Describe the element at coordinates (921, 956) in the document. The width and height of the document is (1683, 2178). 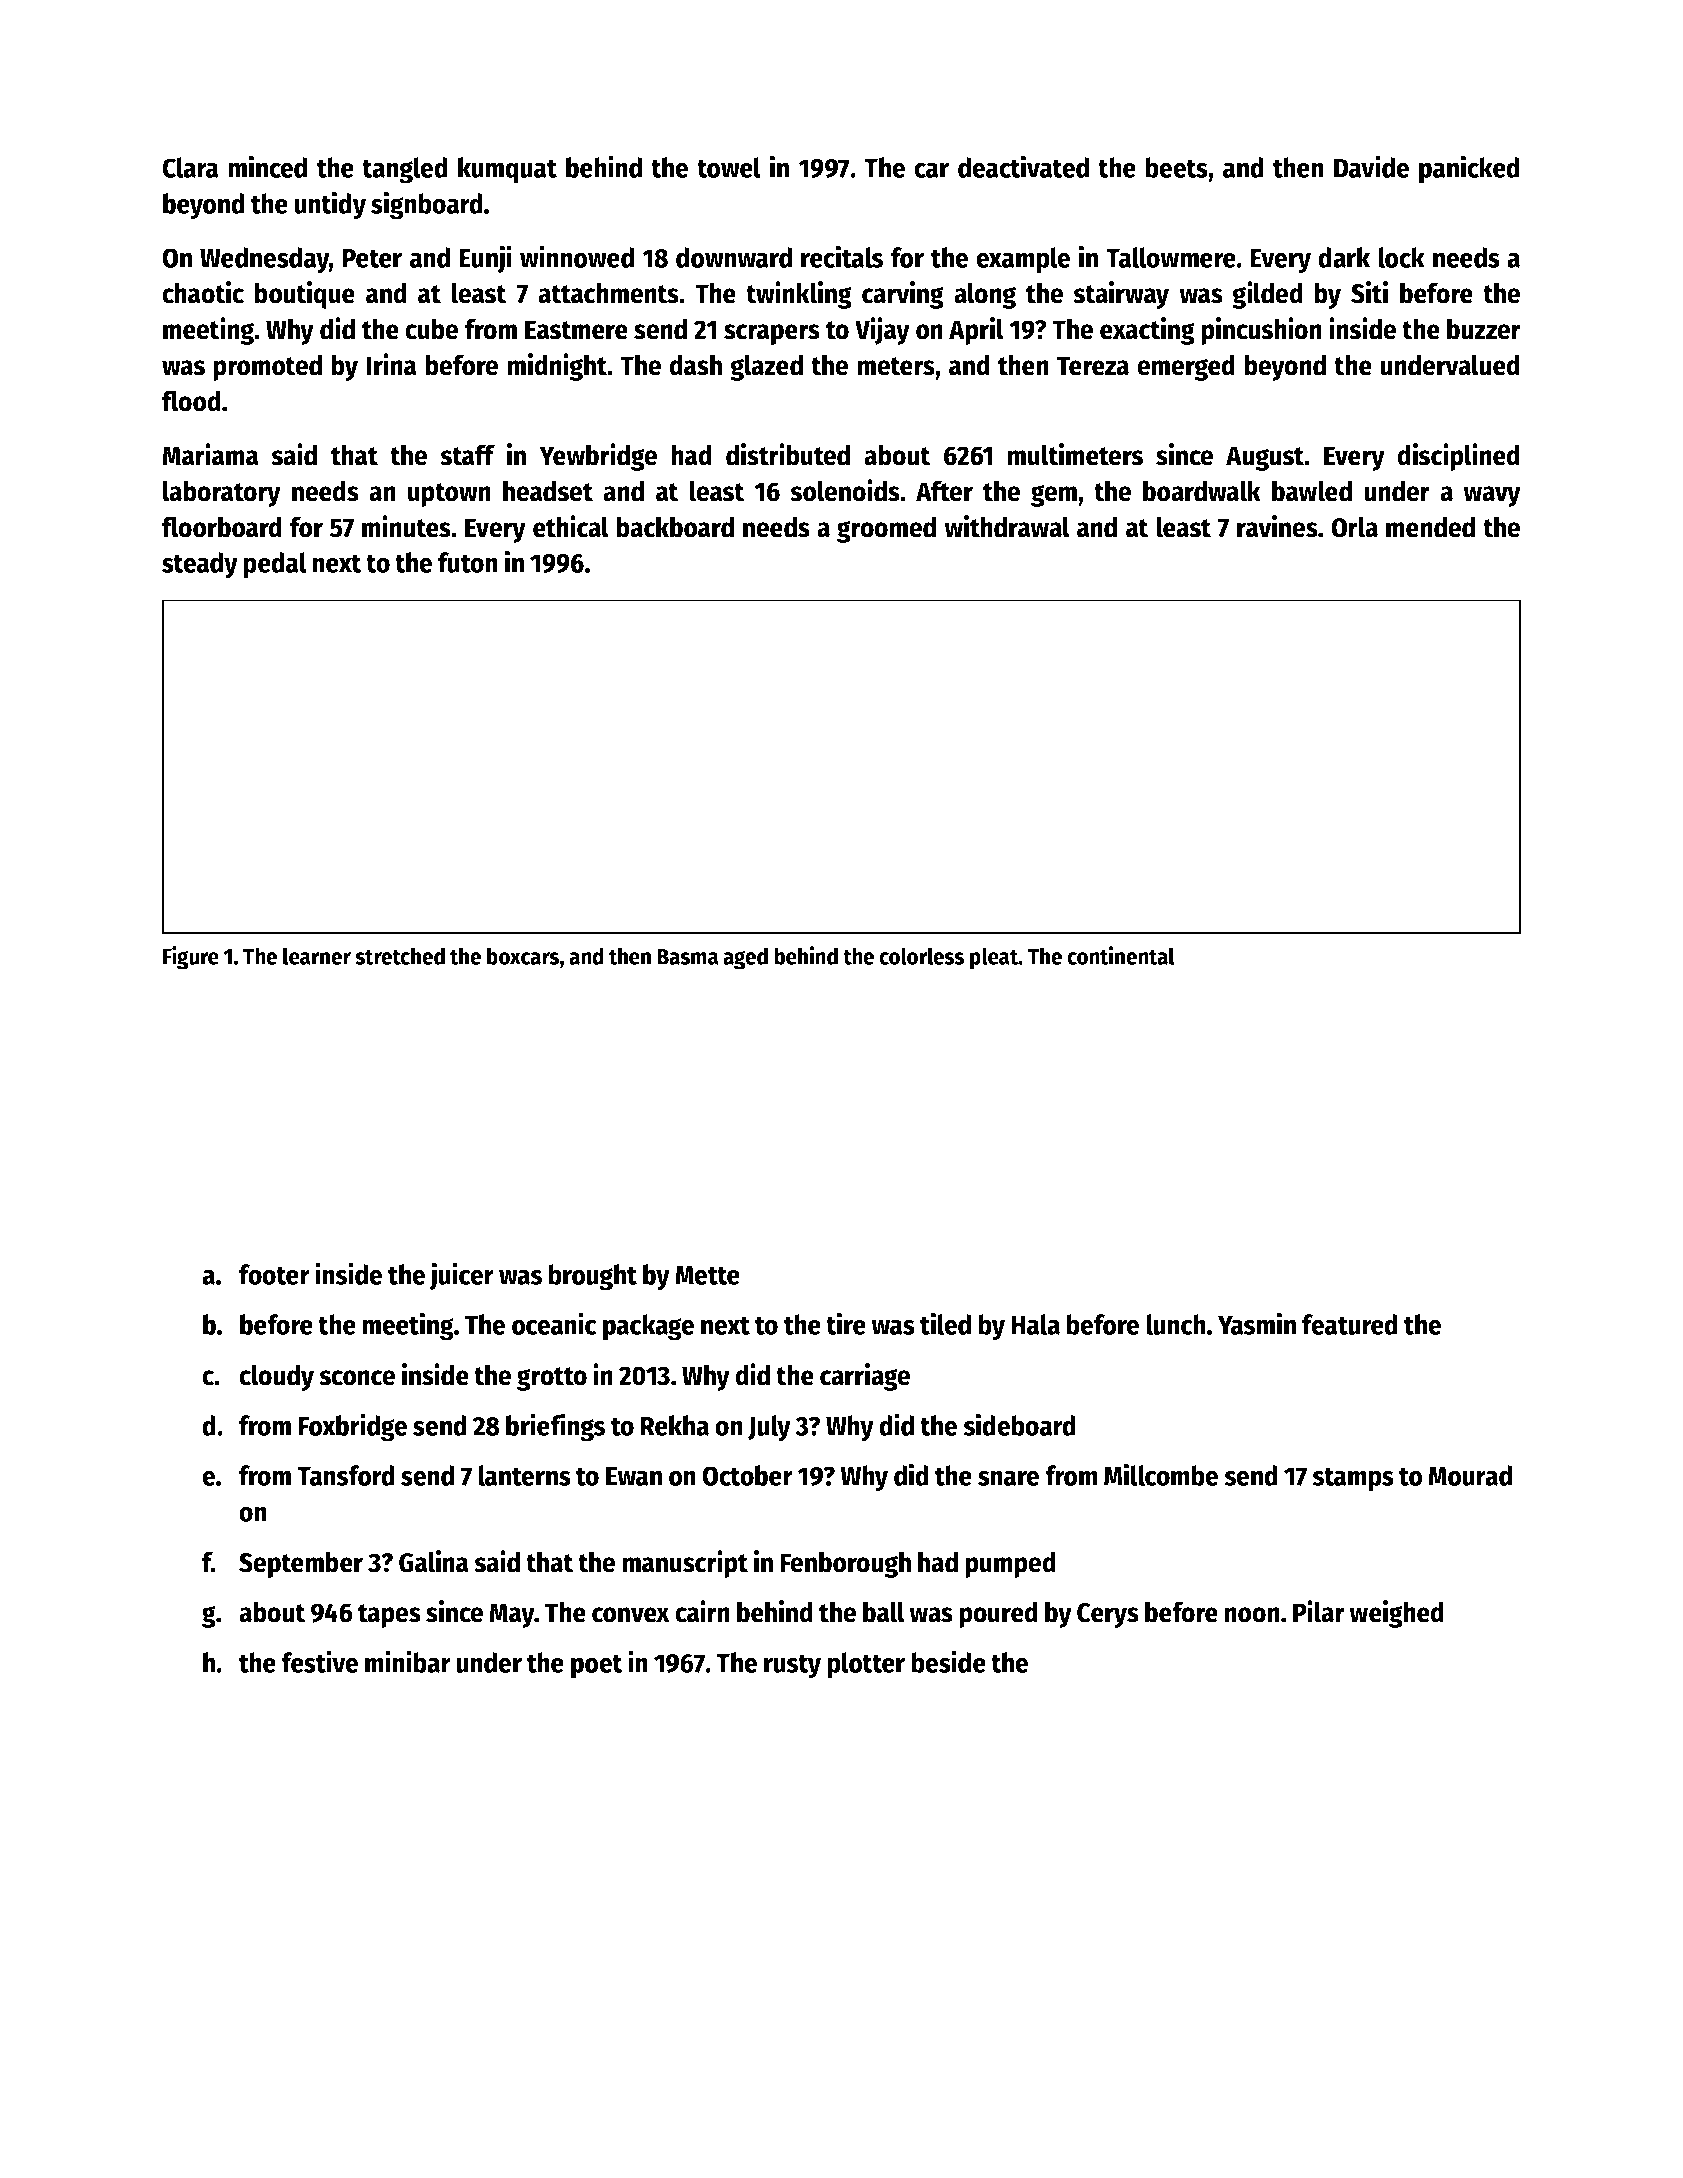
I see `colorless` at that location.
